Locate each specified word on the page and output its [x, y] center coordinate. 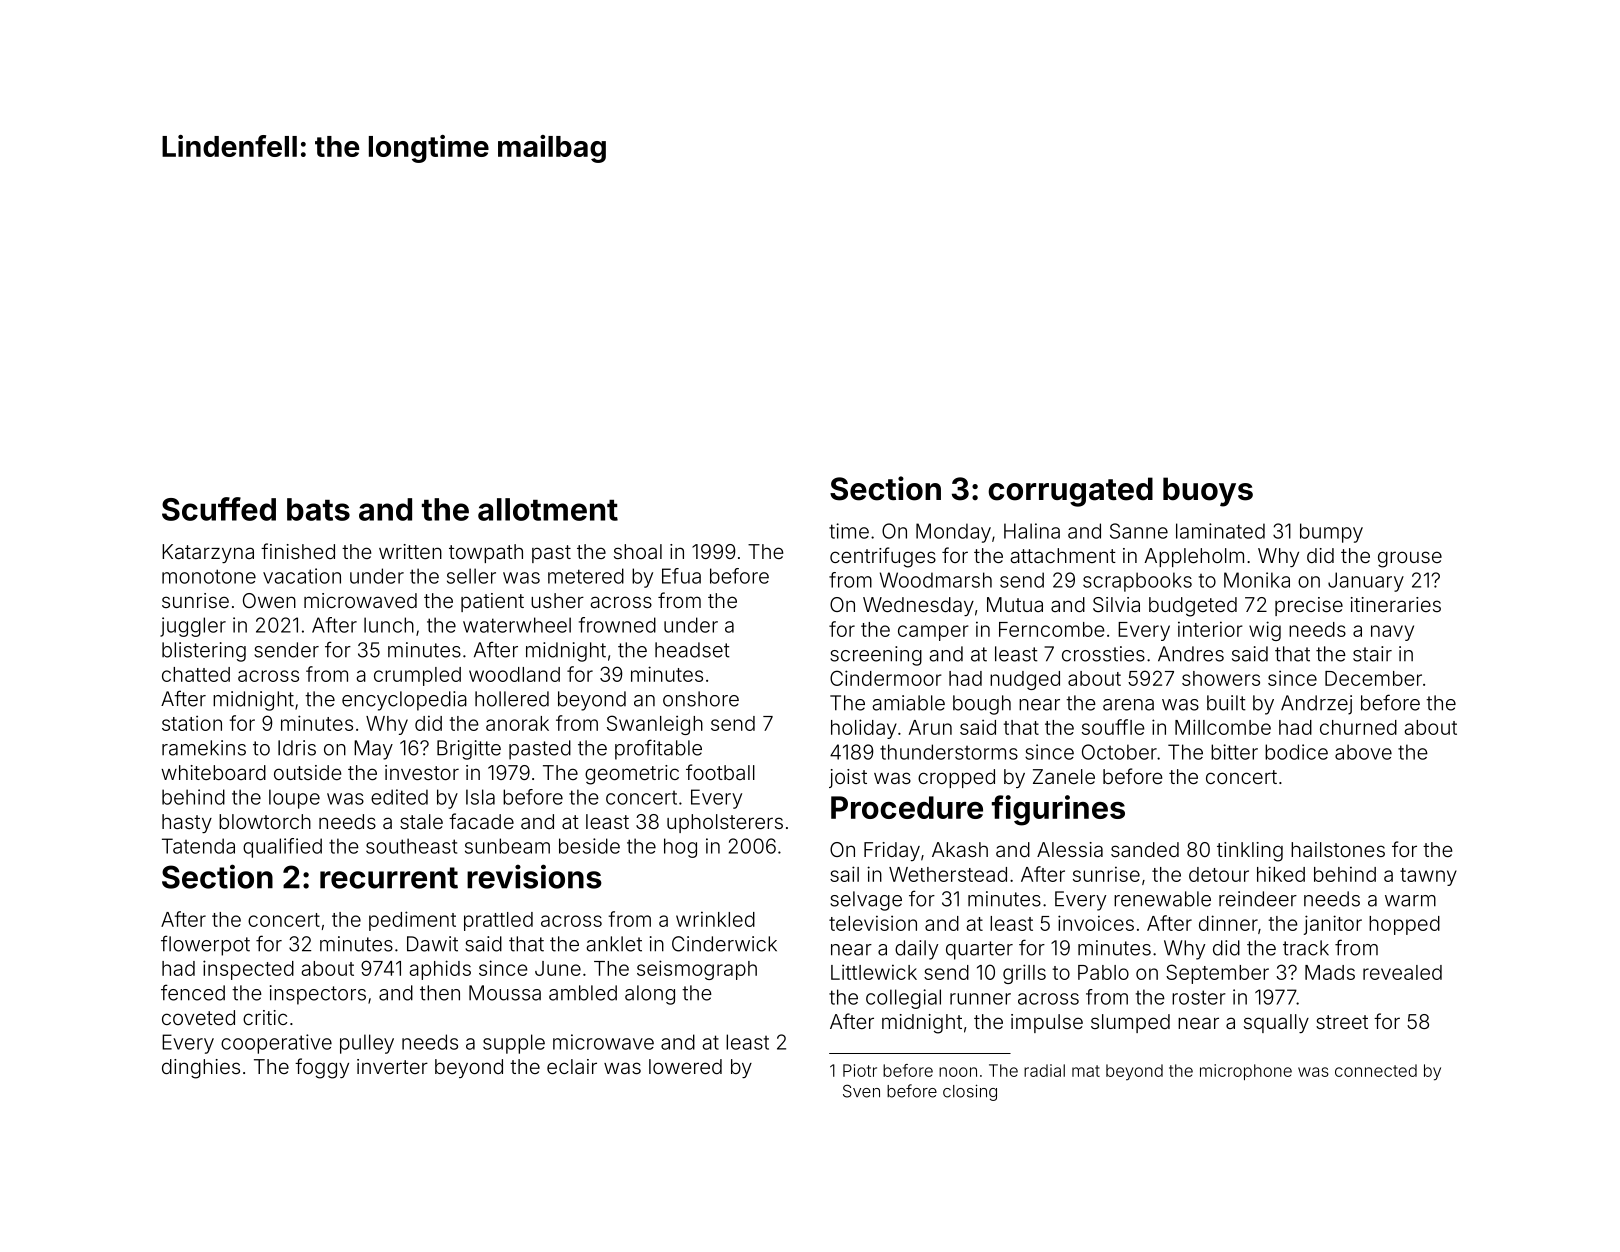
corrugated [1070, 492]
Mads [1330, 972]
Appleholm [1194, 557]
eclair [572, 1066]
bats [318, 509]
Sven [861, 1091]
